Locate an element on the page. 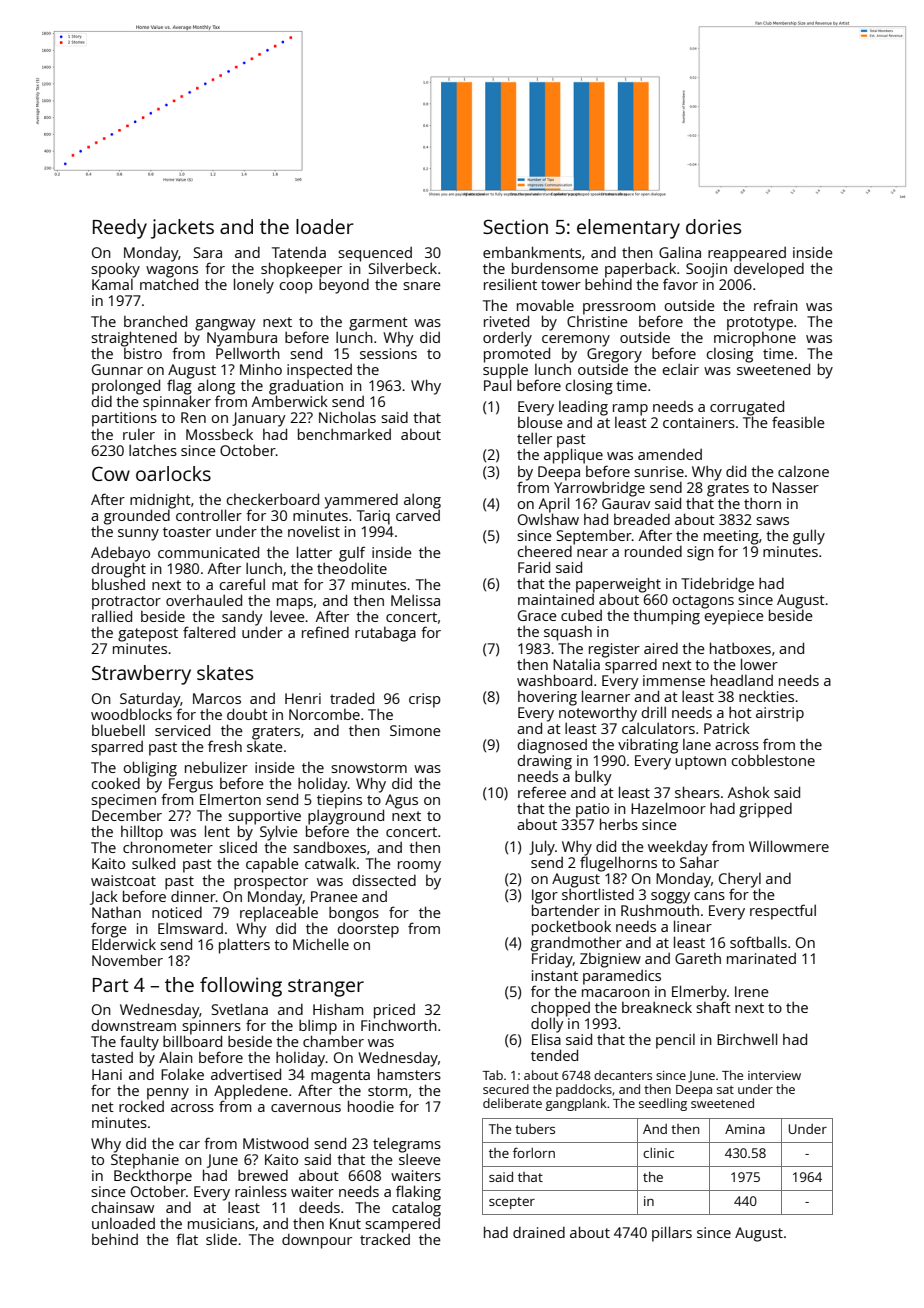  Soojin is located at coordinates (706, 270).
